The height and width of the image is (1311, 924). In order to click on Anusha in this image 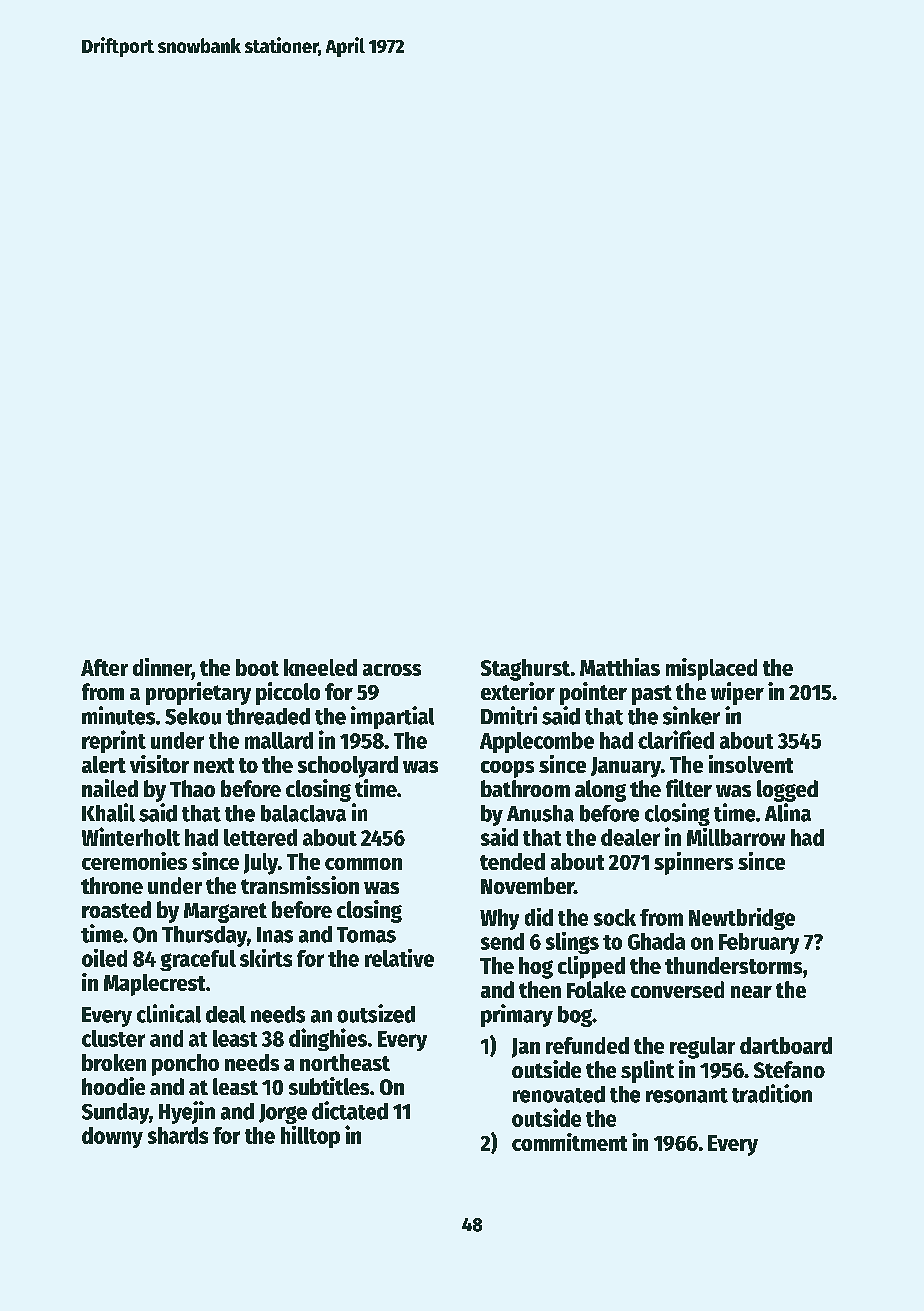, I will do `click(540, 813)`.
